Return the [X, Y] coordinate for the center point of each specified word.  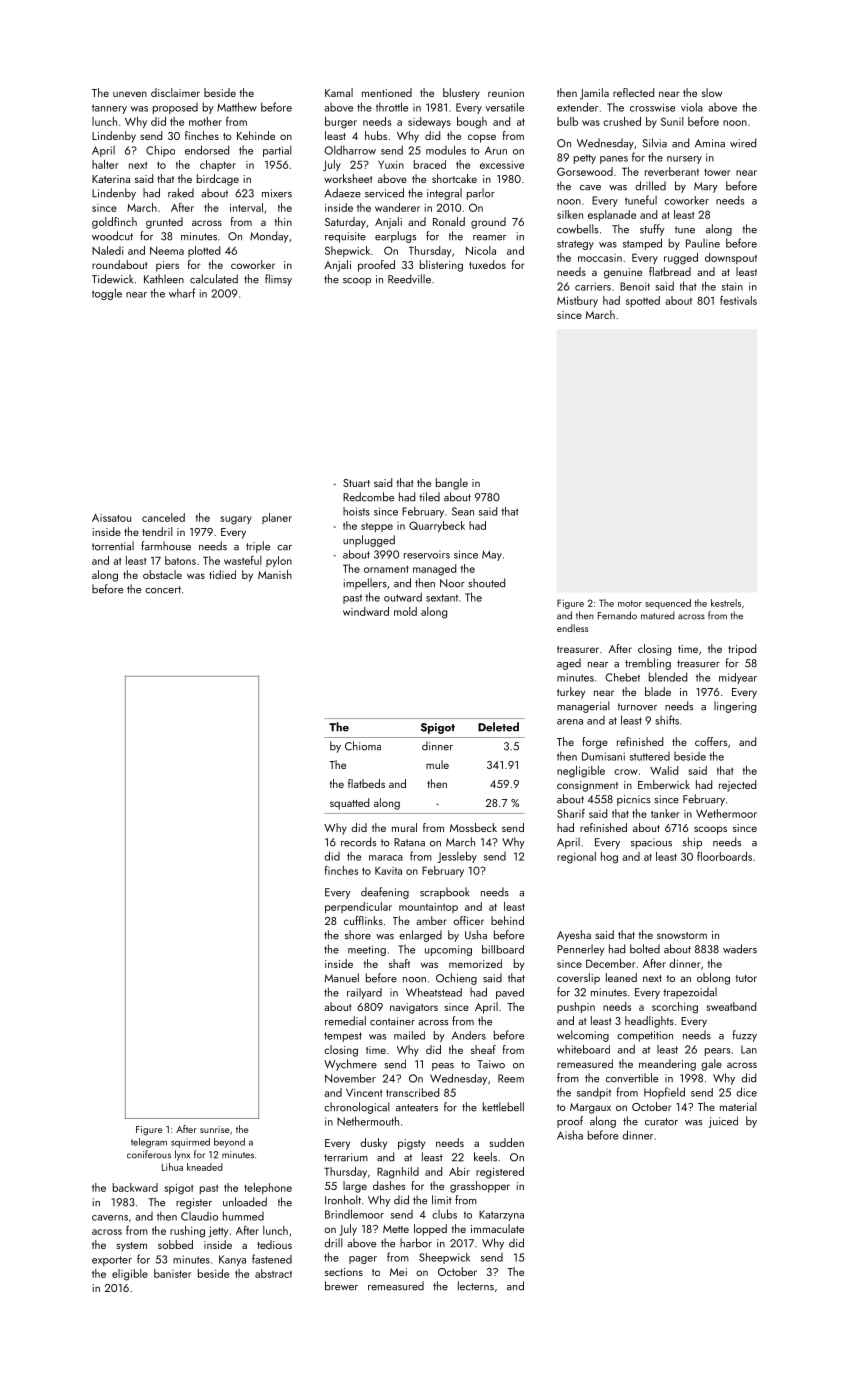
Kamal [339, 92]
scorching [675, 1008]
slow [712, 92]
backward [135, 1187]
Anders [469, 1035]
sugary [236, 520]
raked [181, 193]
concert [163, 590]
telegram [149, 1143]
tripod [742, 649]
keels [485, 1157]
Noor [452, 583]
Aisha [570, 1135]
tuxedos [487, 264]
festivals [738, 300]
